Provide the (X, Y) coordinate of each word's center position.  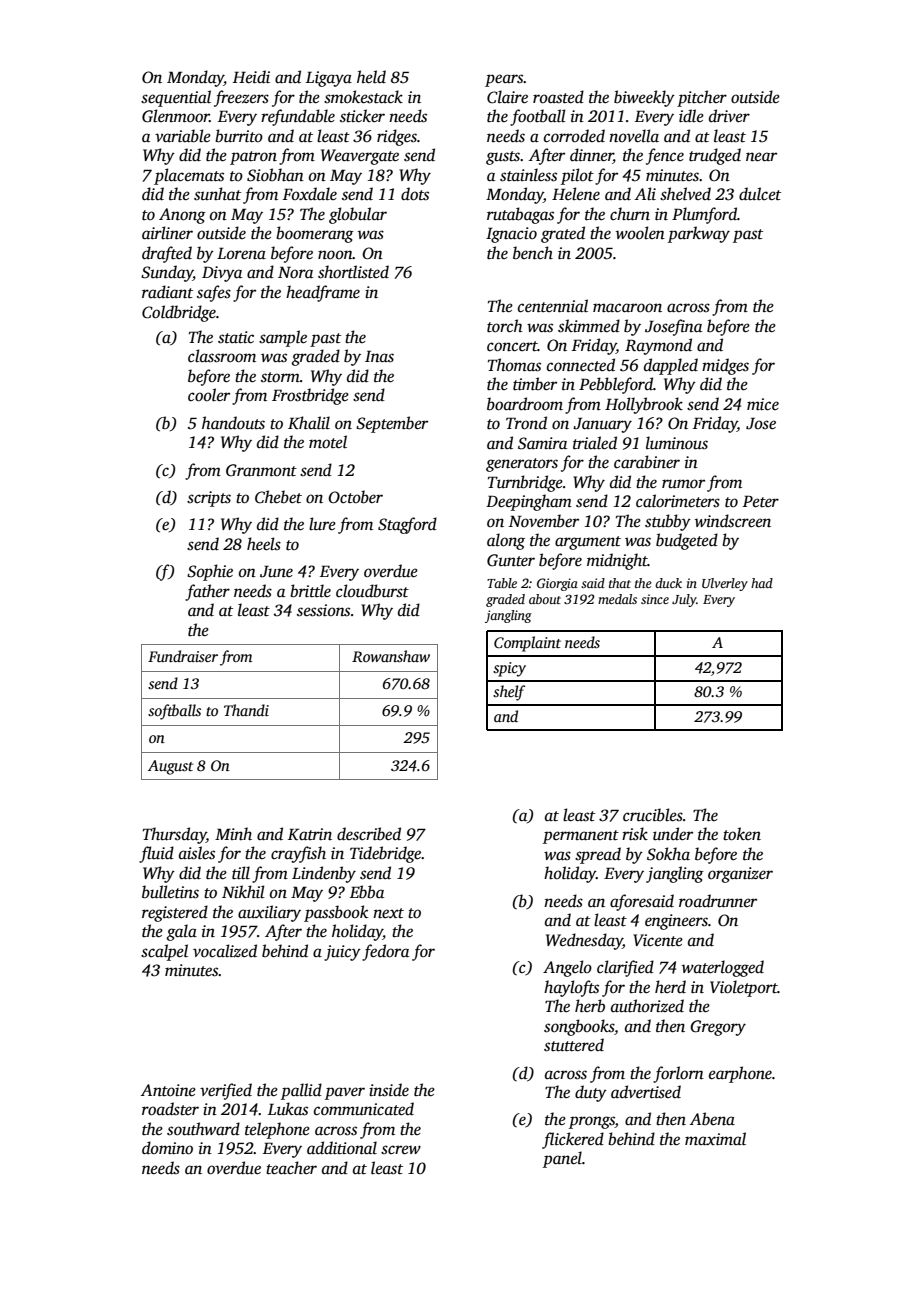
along (506, 541)
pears (504, 80)
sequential (176, 98)
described (369, 834)
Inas (379, 356)
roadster (170, 1109)
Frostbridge (310, 396)
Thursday (174, 835)
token (742, 834)
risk (635, 834)
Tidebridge (385, 854)
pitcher (702, 98)
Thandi (246, 710)
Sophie (210, 572)
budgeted (687, 541)
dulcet (760, 194)
